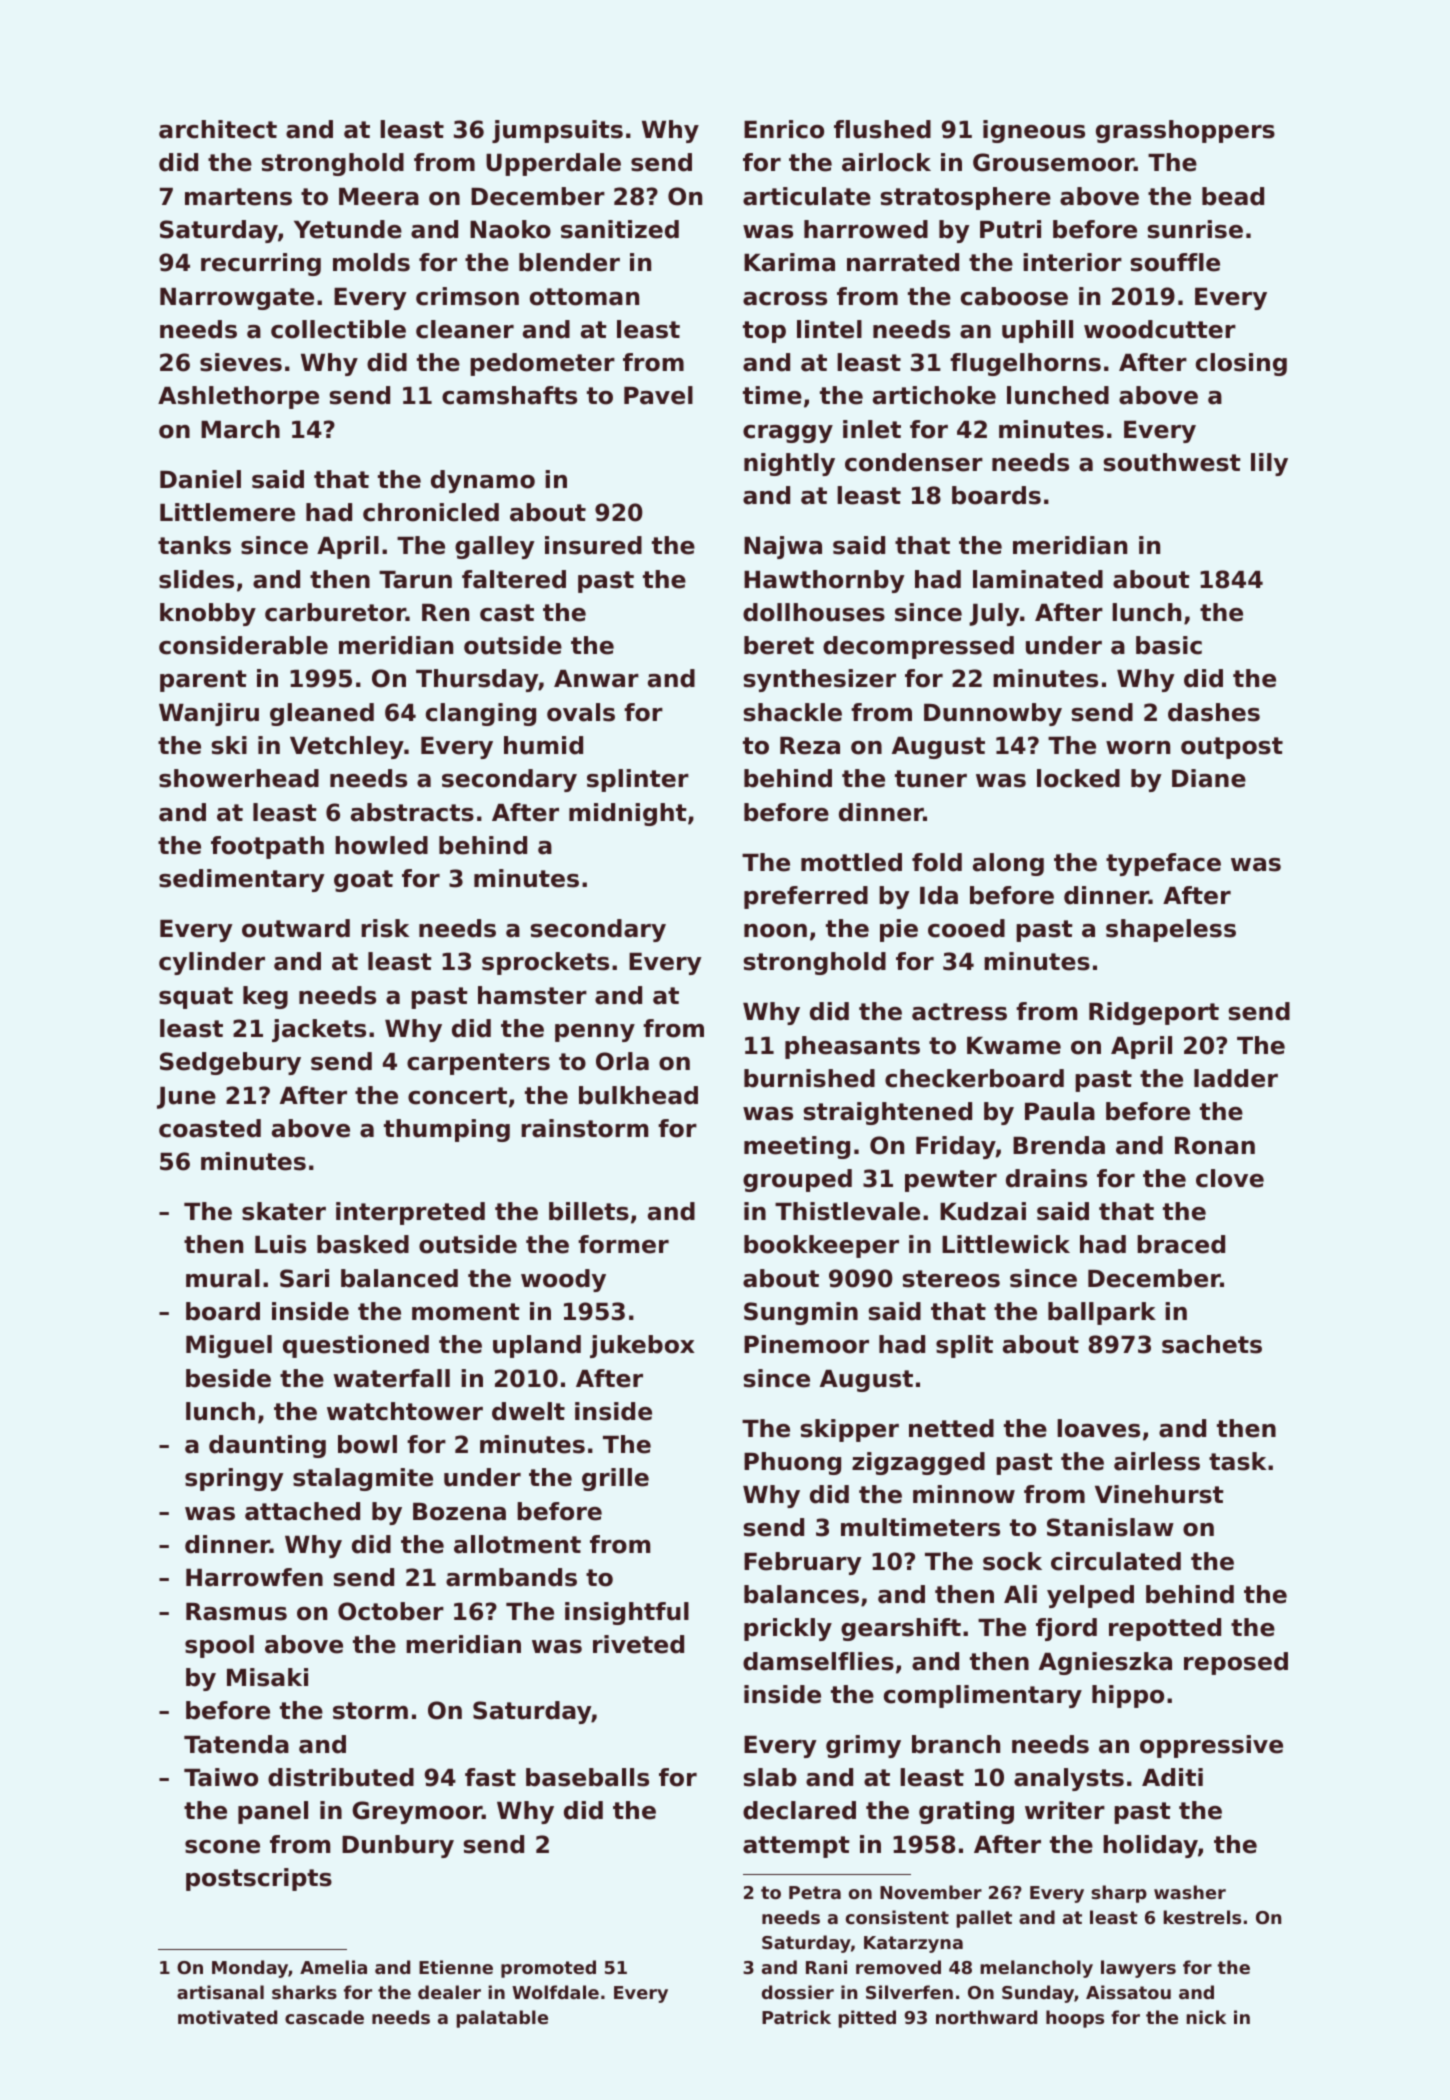 The width and height of the screenshot is (1450, 2100). I want to click on jumpsuits, so click(557, 131).
